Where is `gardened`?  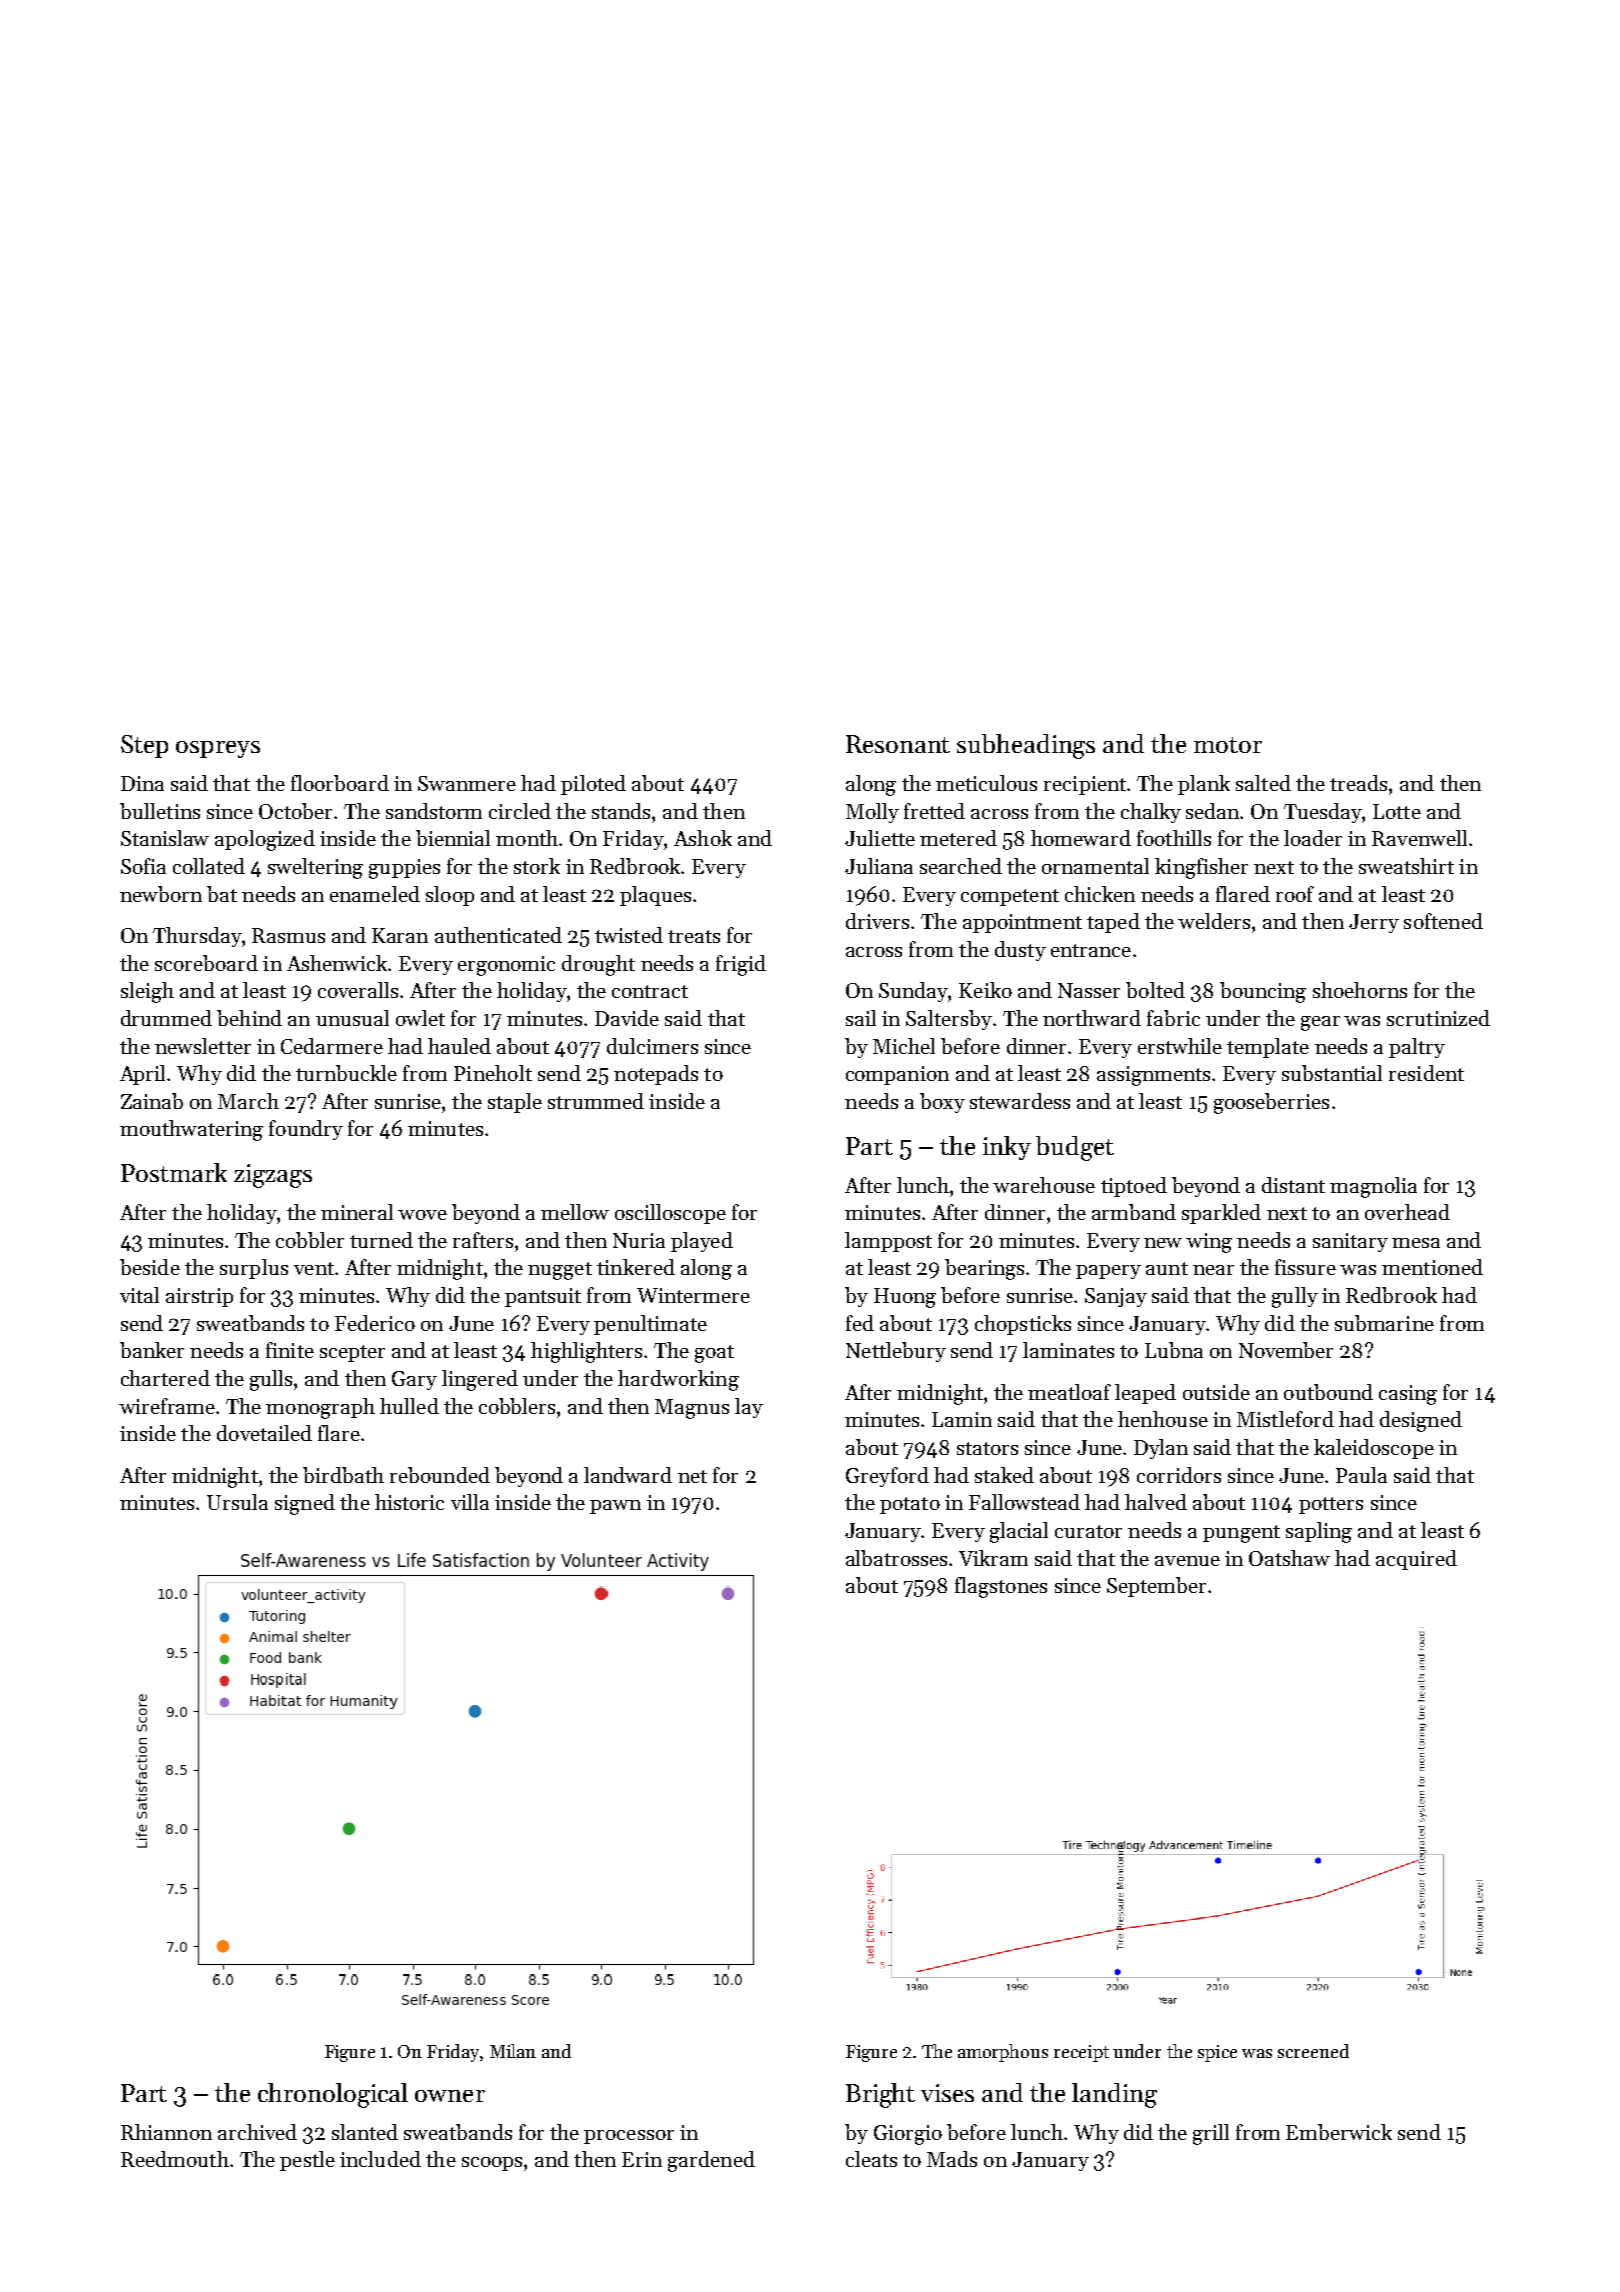
gardened is located at coordinates (711, 2161).
